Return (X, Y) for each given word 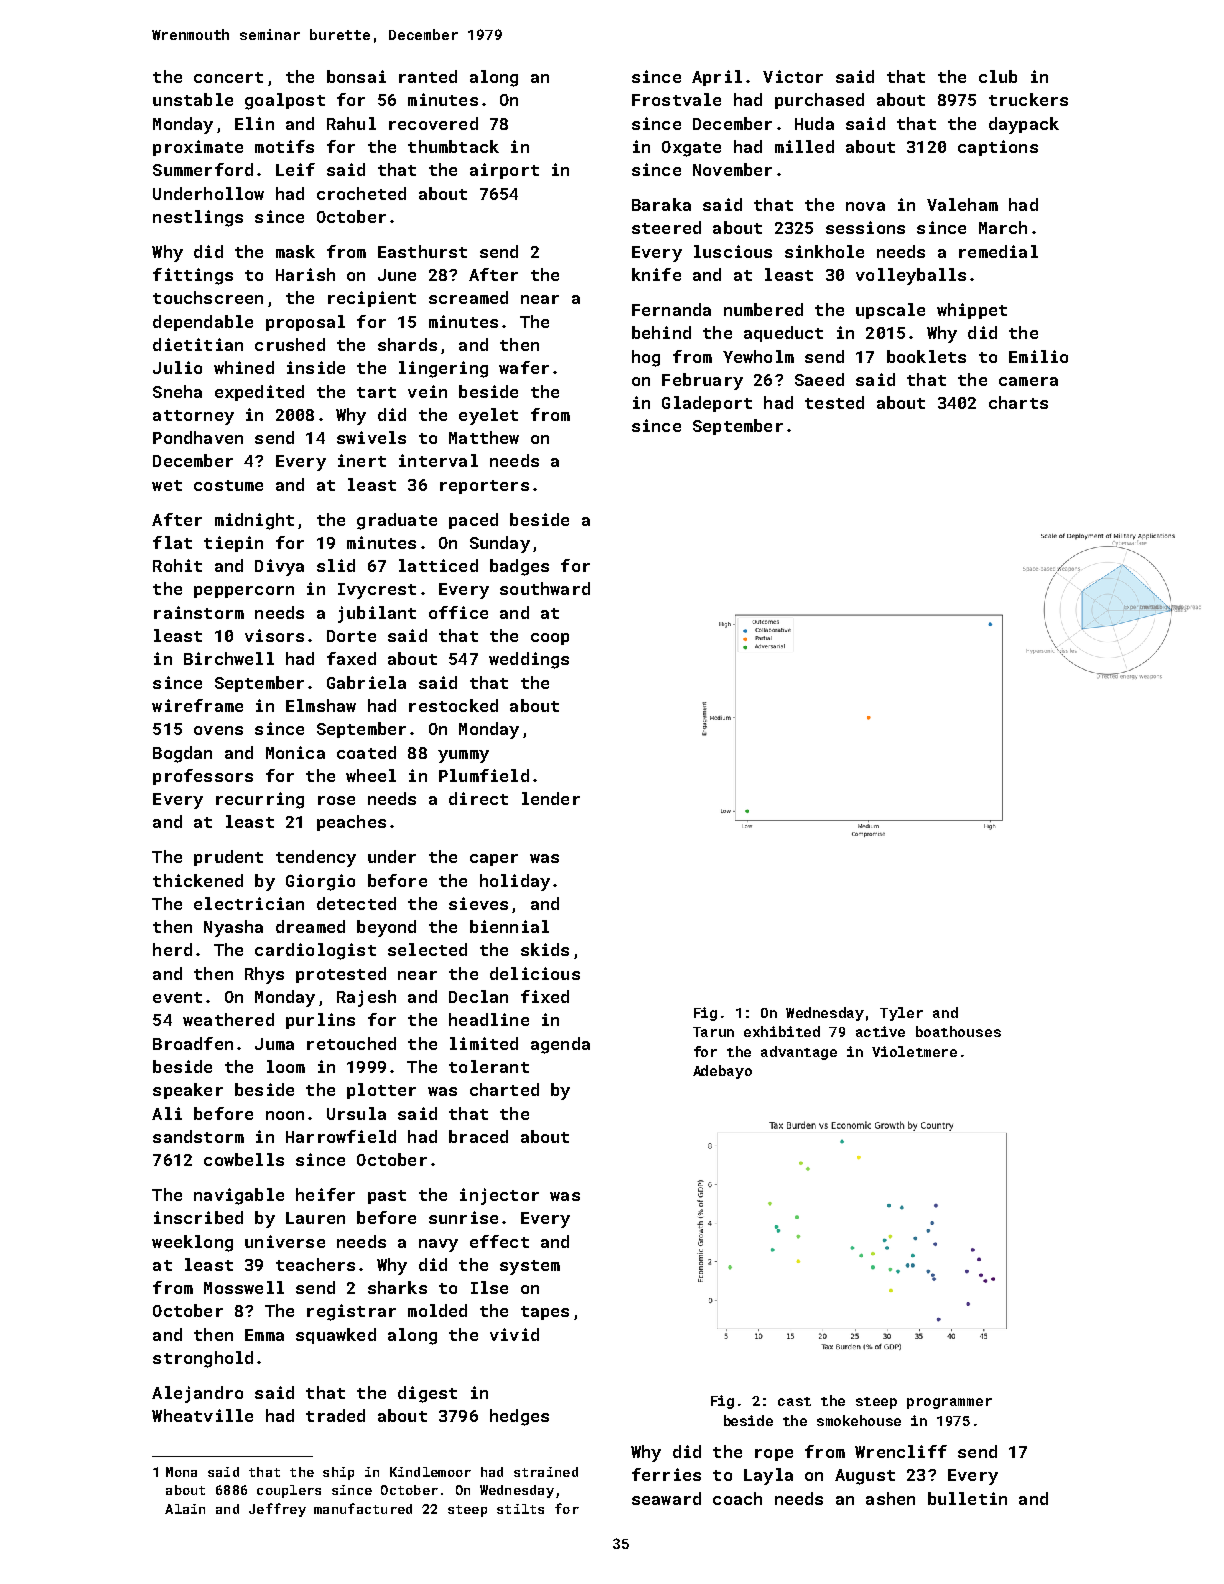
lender (551, 798)
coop (550, 639)
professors (203, 777)
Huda (814, 123)
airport (504, 171)
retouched (351, 1043)
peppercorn (244, 592)
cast (794, 1401)
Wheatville (202, 1415)
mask (295, 251)
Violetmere (914, 1051)
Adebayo (722, 1072)
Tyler (901, 1014)
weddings (529, 660)
